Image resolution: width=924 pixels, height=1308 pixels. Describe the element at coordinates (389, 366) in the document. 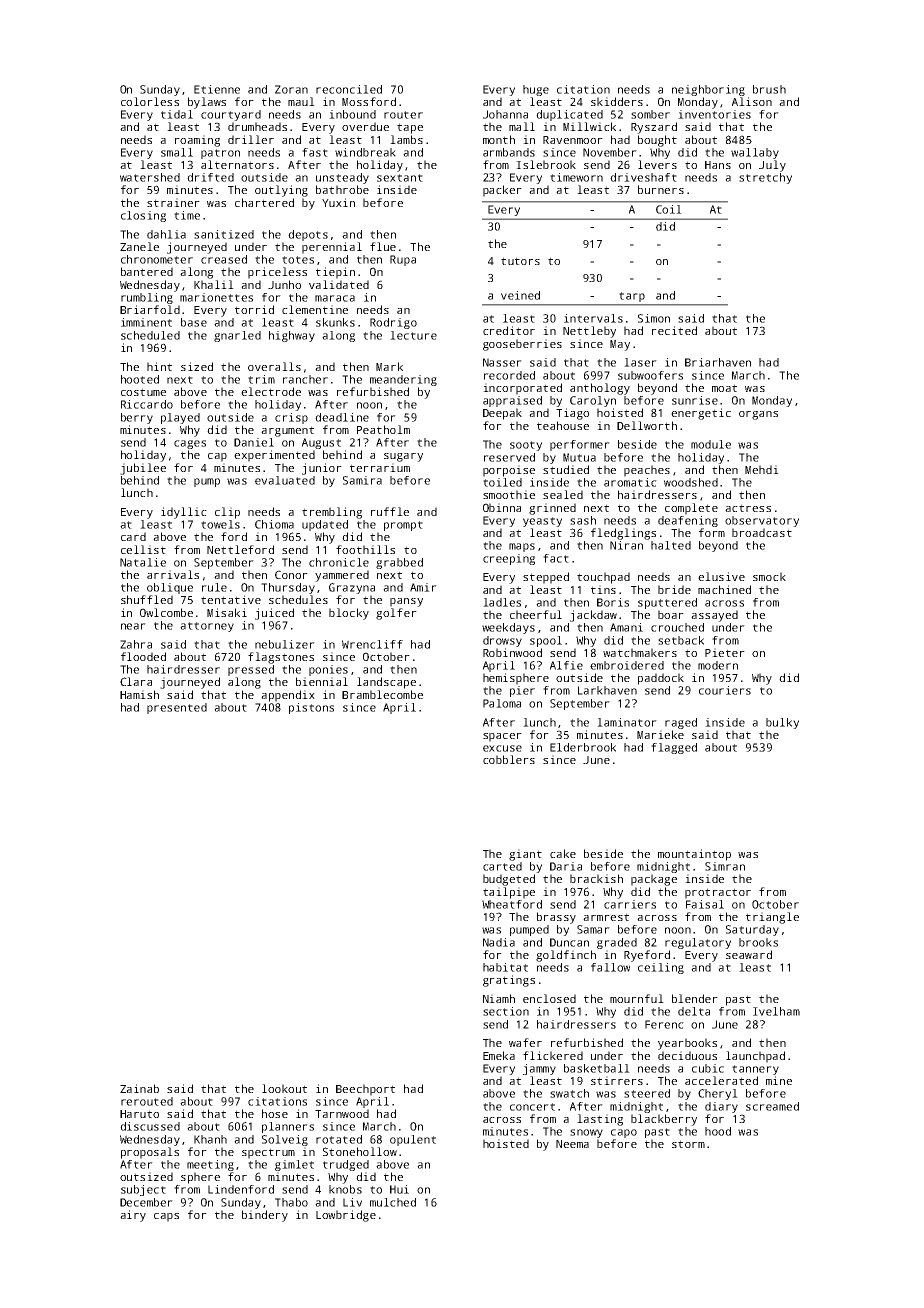

I see `Mark` at that location.
